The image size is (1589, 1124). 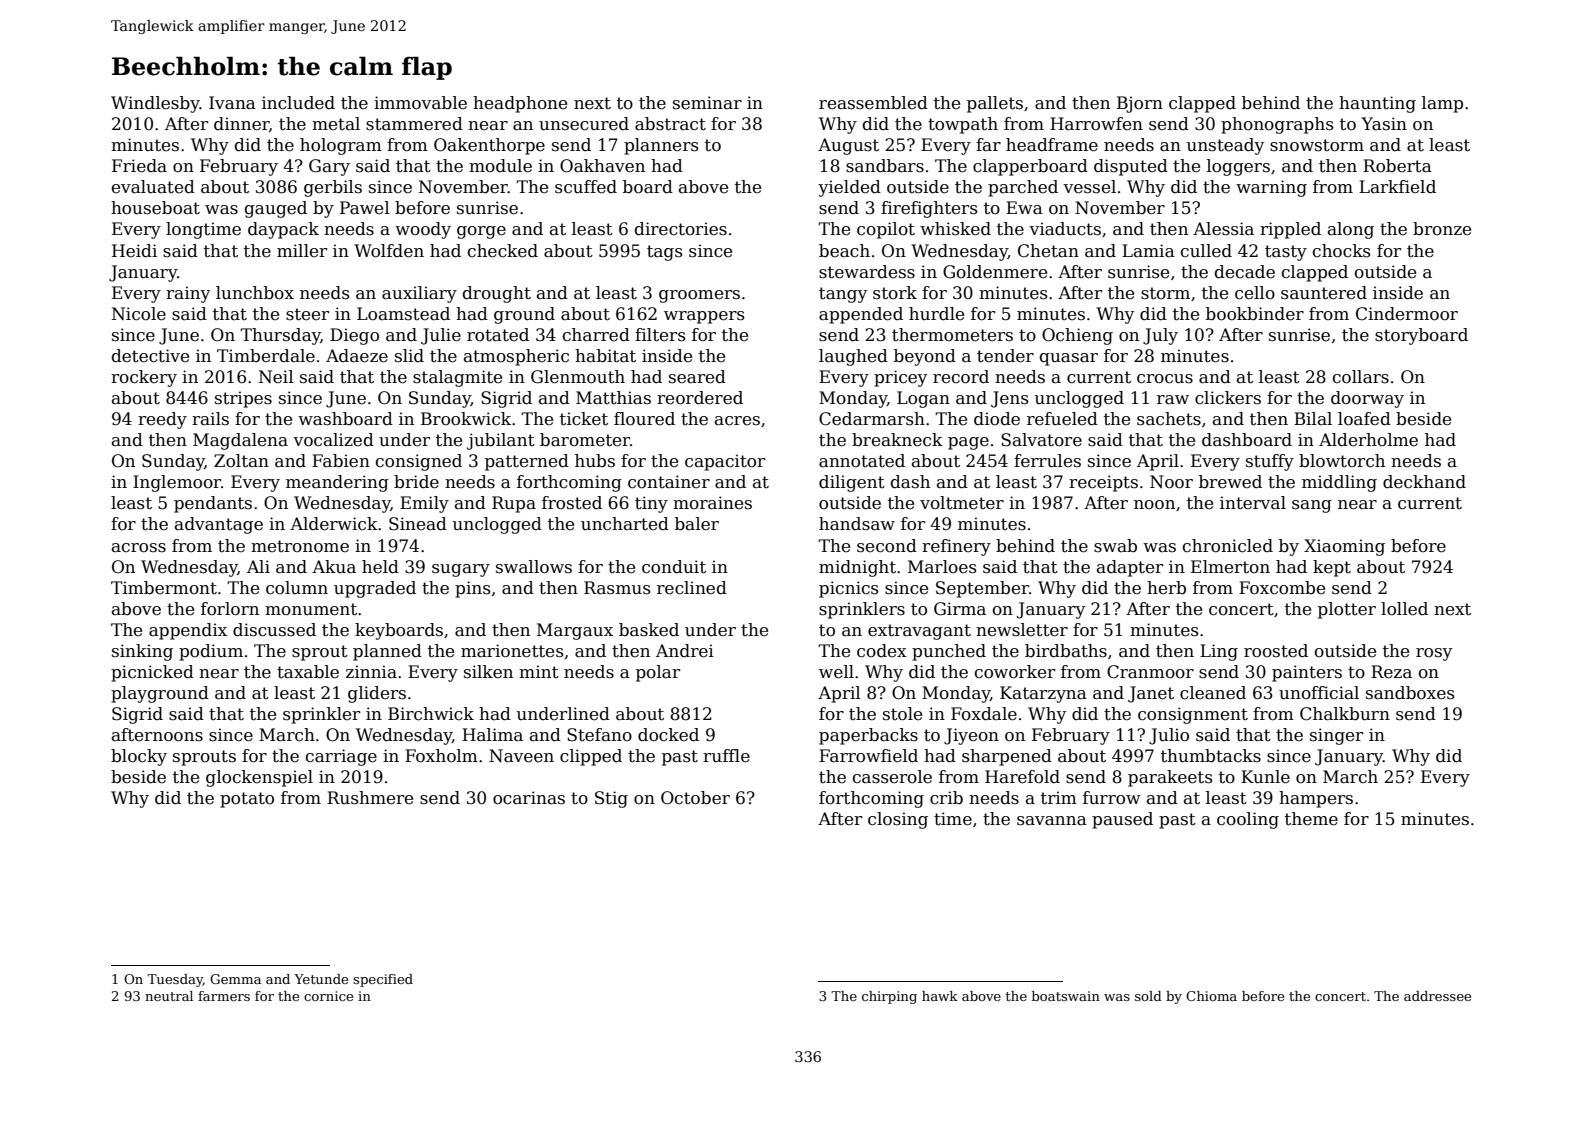 I want to click on cleaned, so click(x=1213, y=693).
